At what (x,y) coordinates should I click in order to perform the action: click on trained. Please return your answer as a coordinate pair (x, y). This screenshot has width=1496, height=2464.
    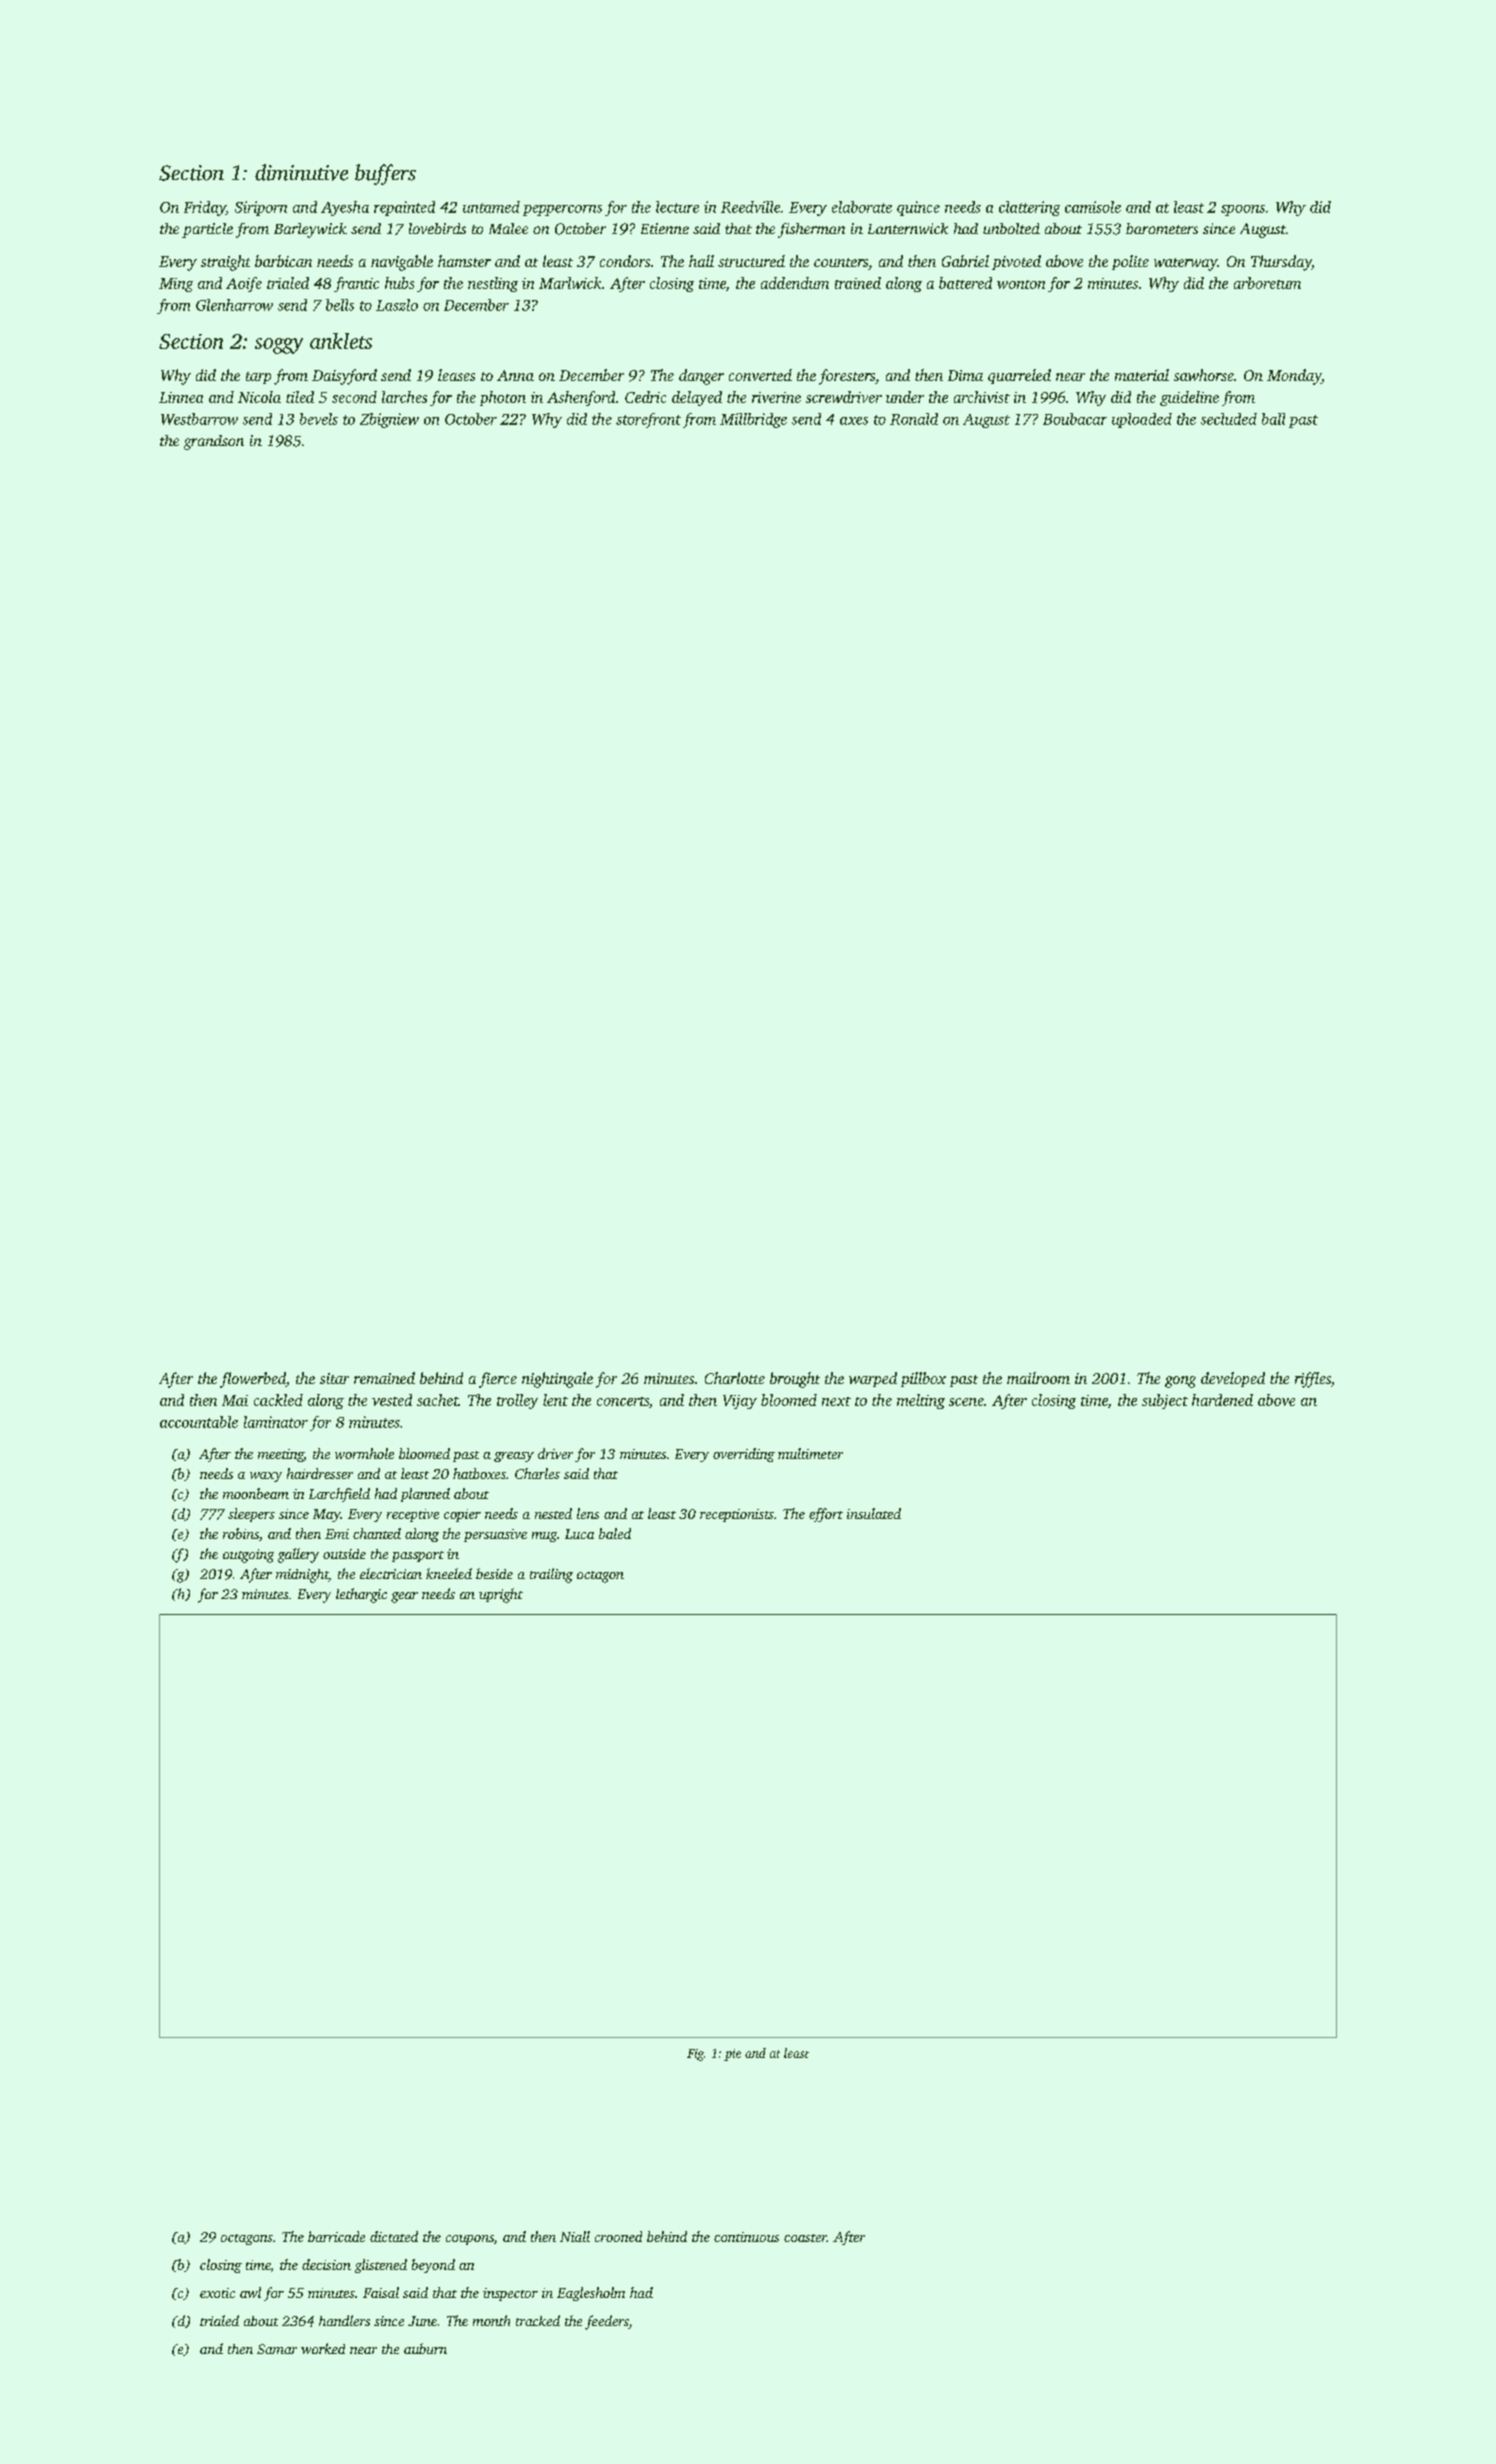
    Looking at the image, I should click on (858, 283).
